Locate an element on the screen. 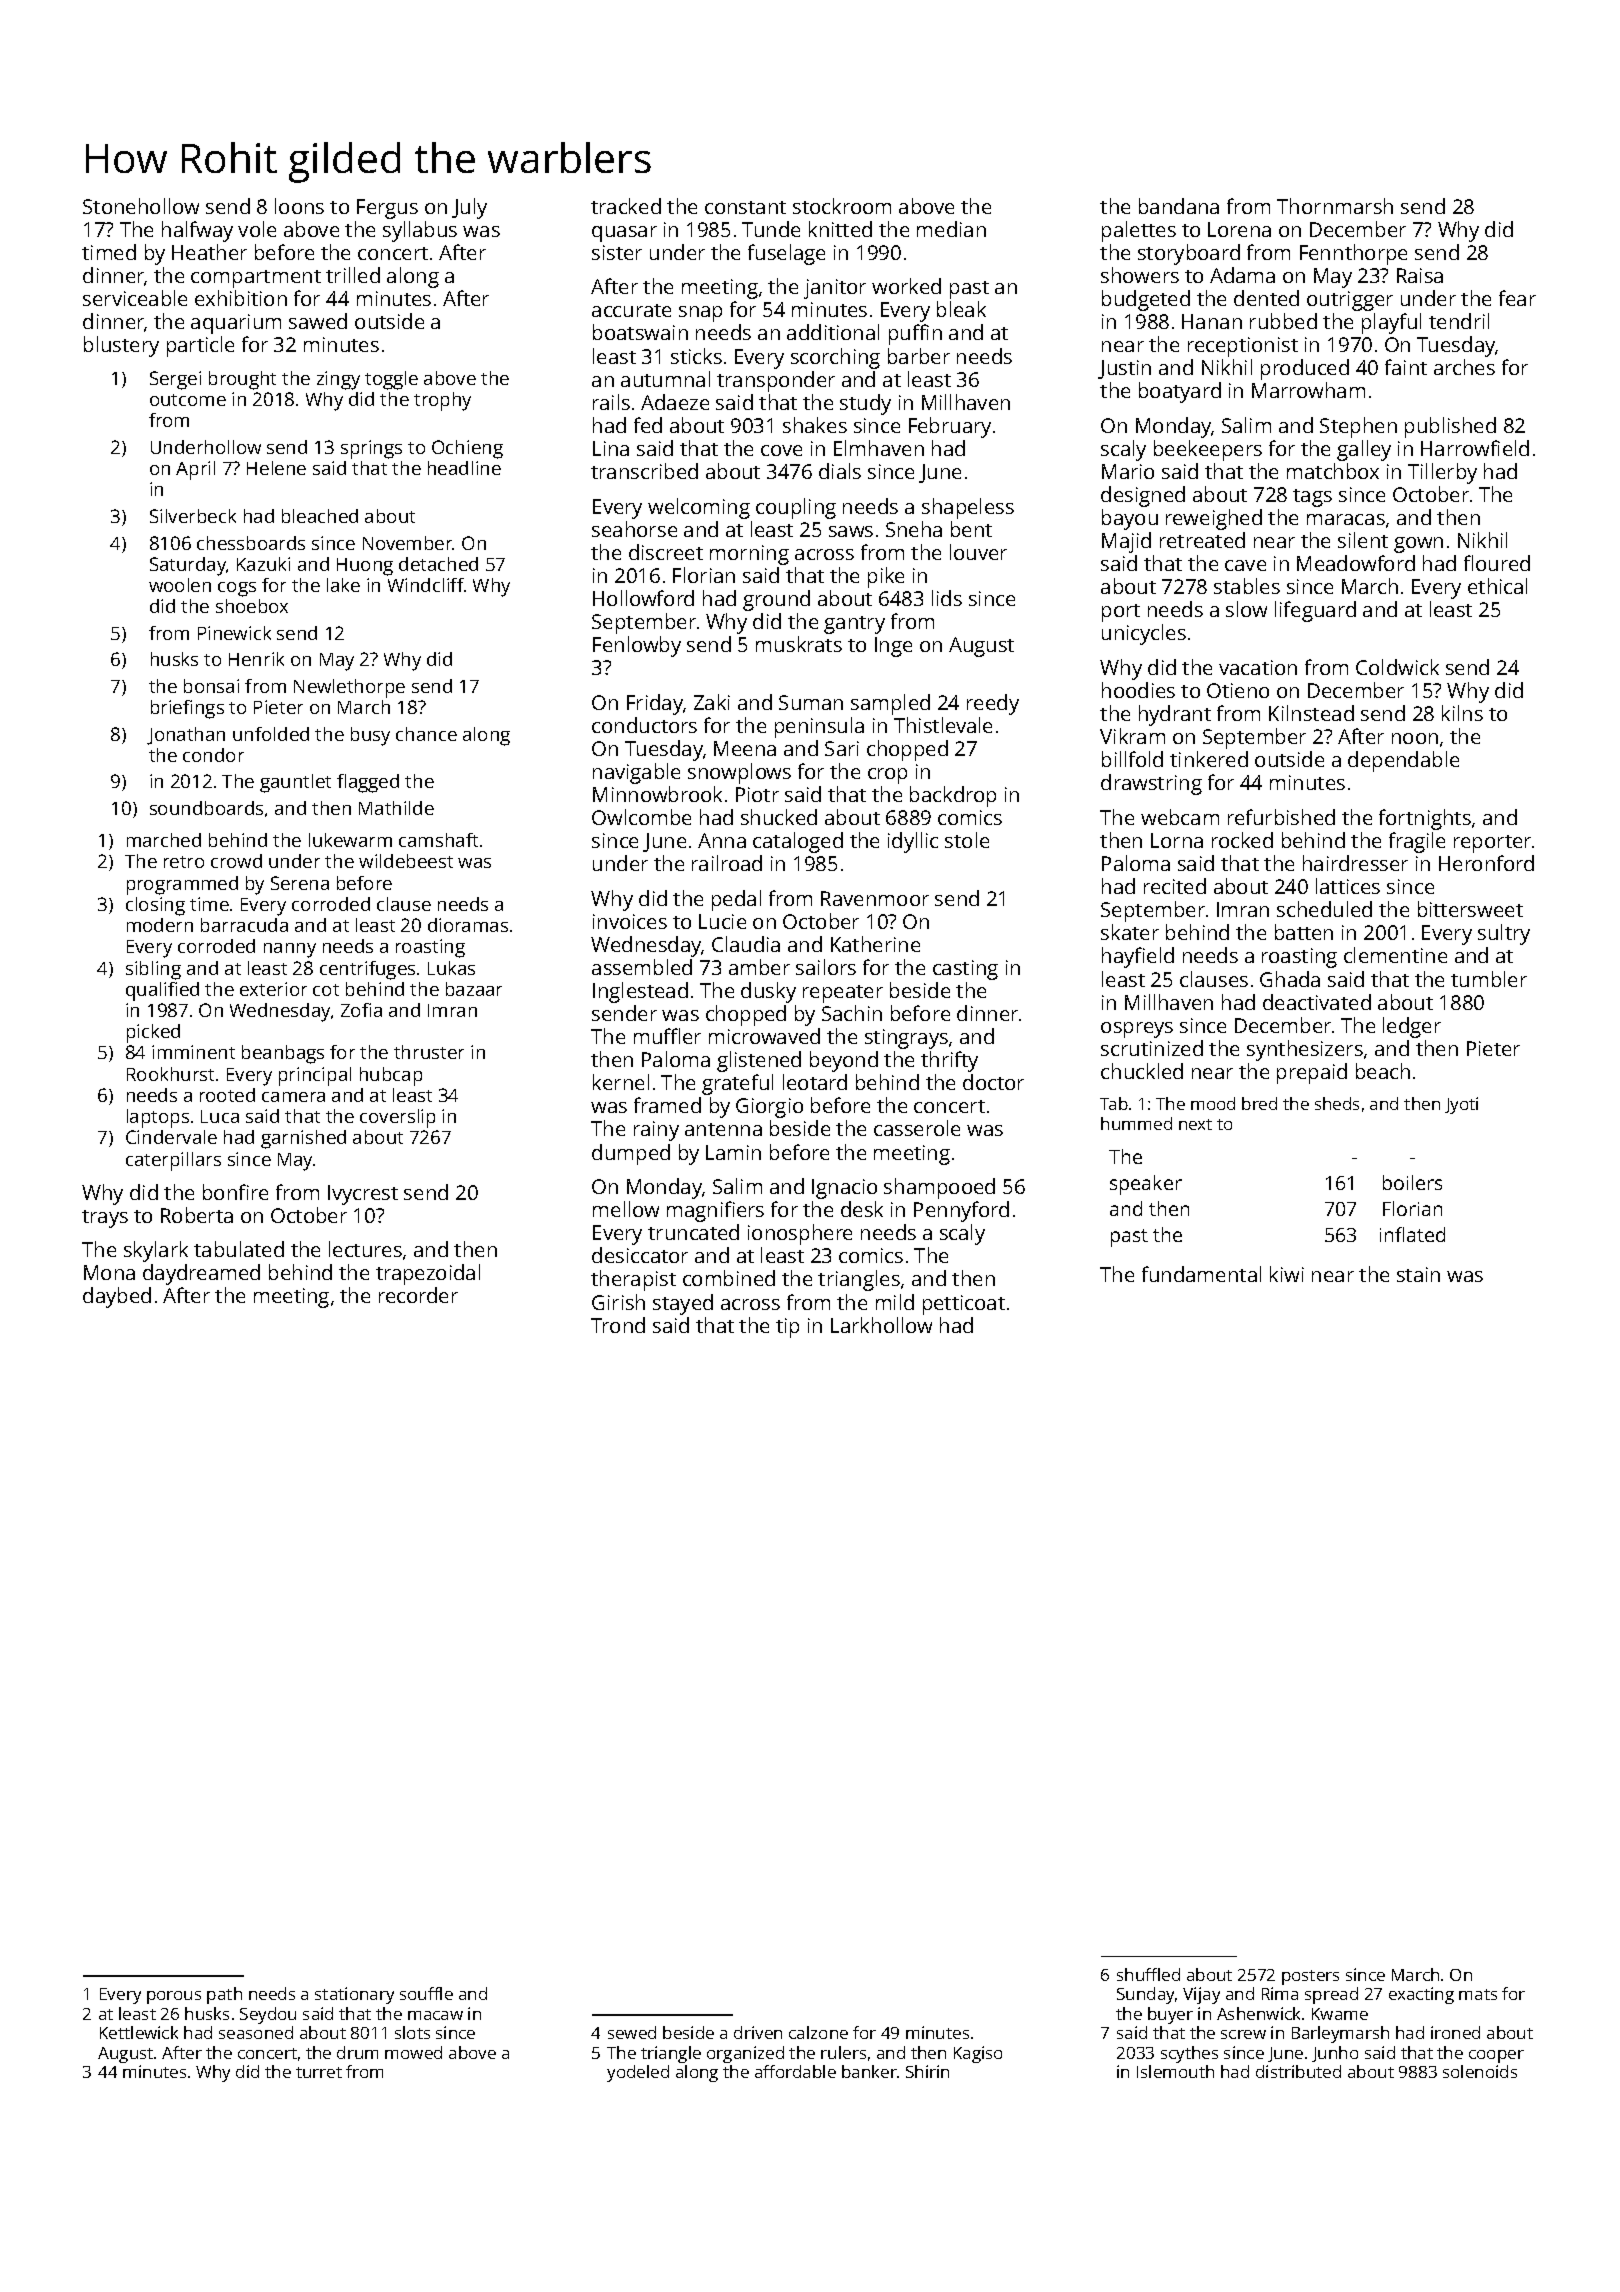  July is located at coordinates (469, 208).
